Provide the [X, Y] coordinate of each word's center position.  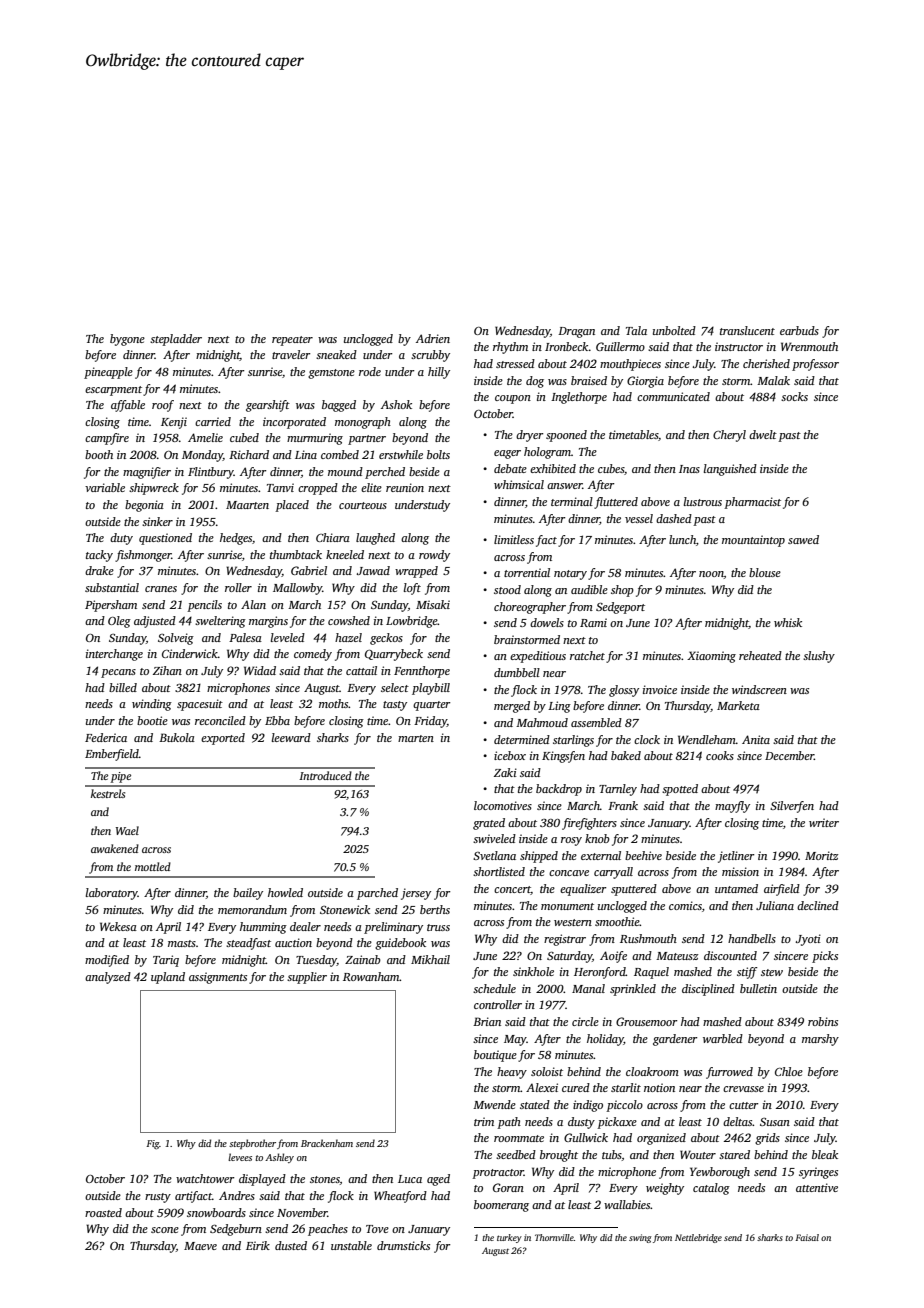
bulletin [758, 988]
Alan [253, 604]
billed [123, 687]
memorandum [252, 909]
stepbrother [252, 1144]
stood [507, 589]
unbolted [674, 330]
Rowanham [371, 976]
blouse [765, 572]
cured [576, 1087]
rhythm [510, 348]
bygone [127, 340]
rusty [158, 1198]
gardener [675, 1040]
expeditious [538, 657]
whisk [788, 622]
